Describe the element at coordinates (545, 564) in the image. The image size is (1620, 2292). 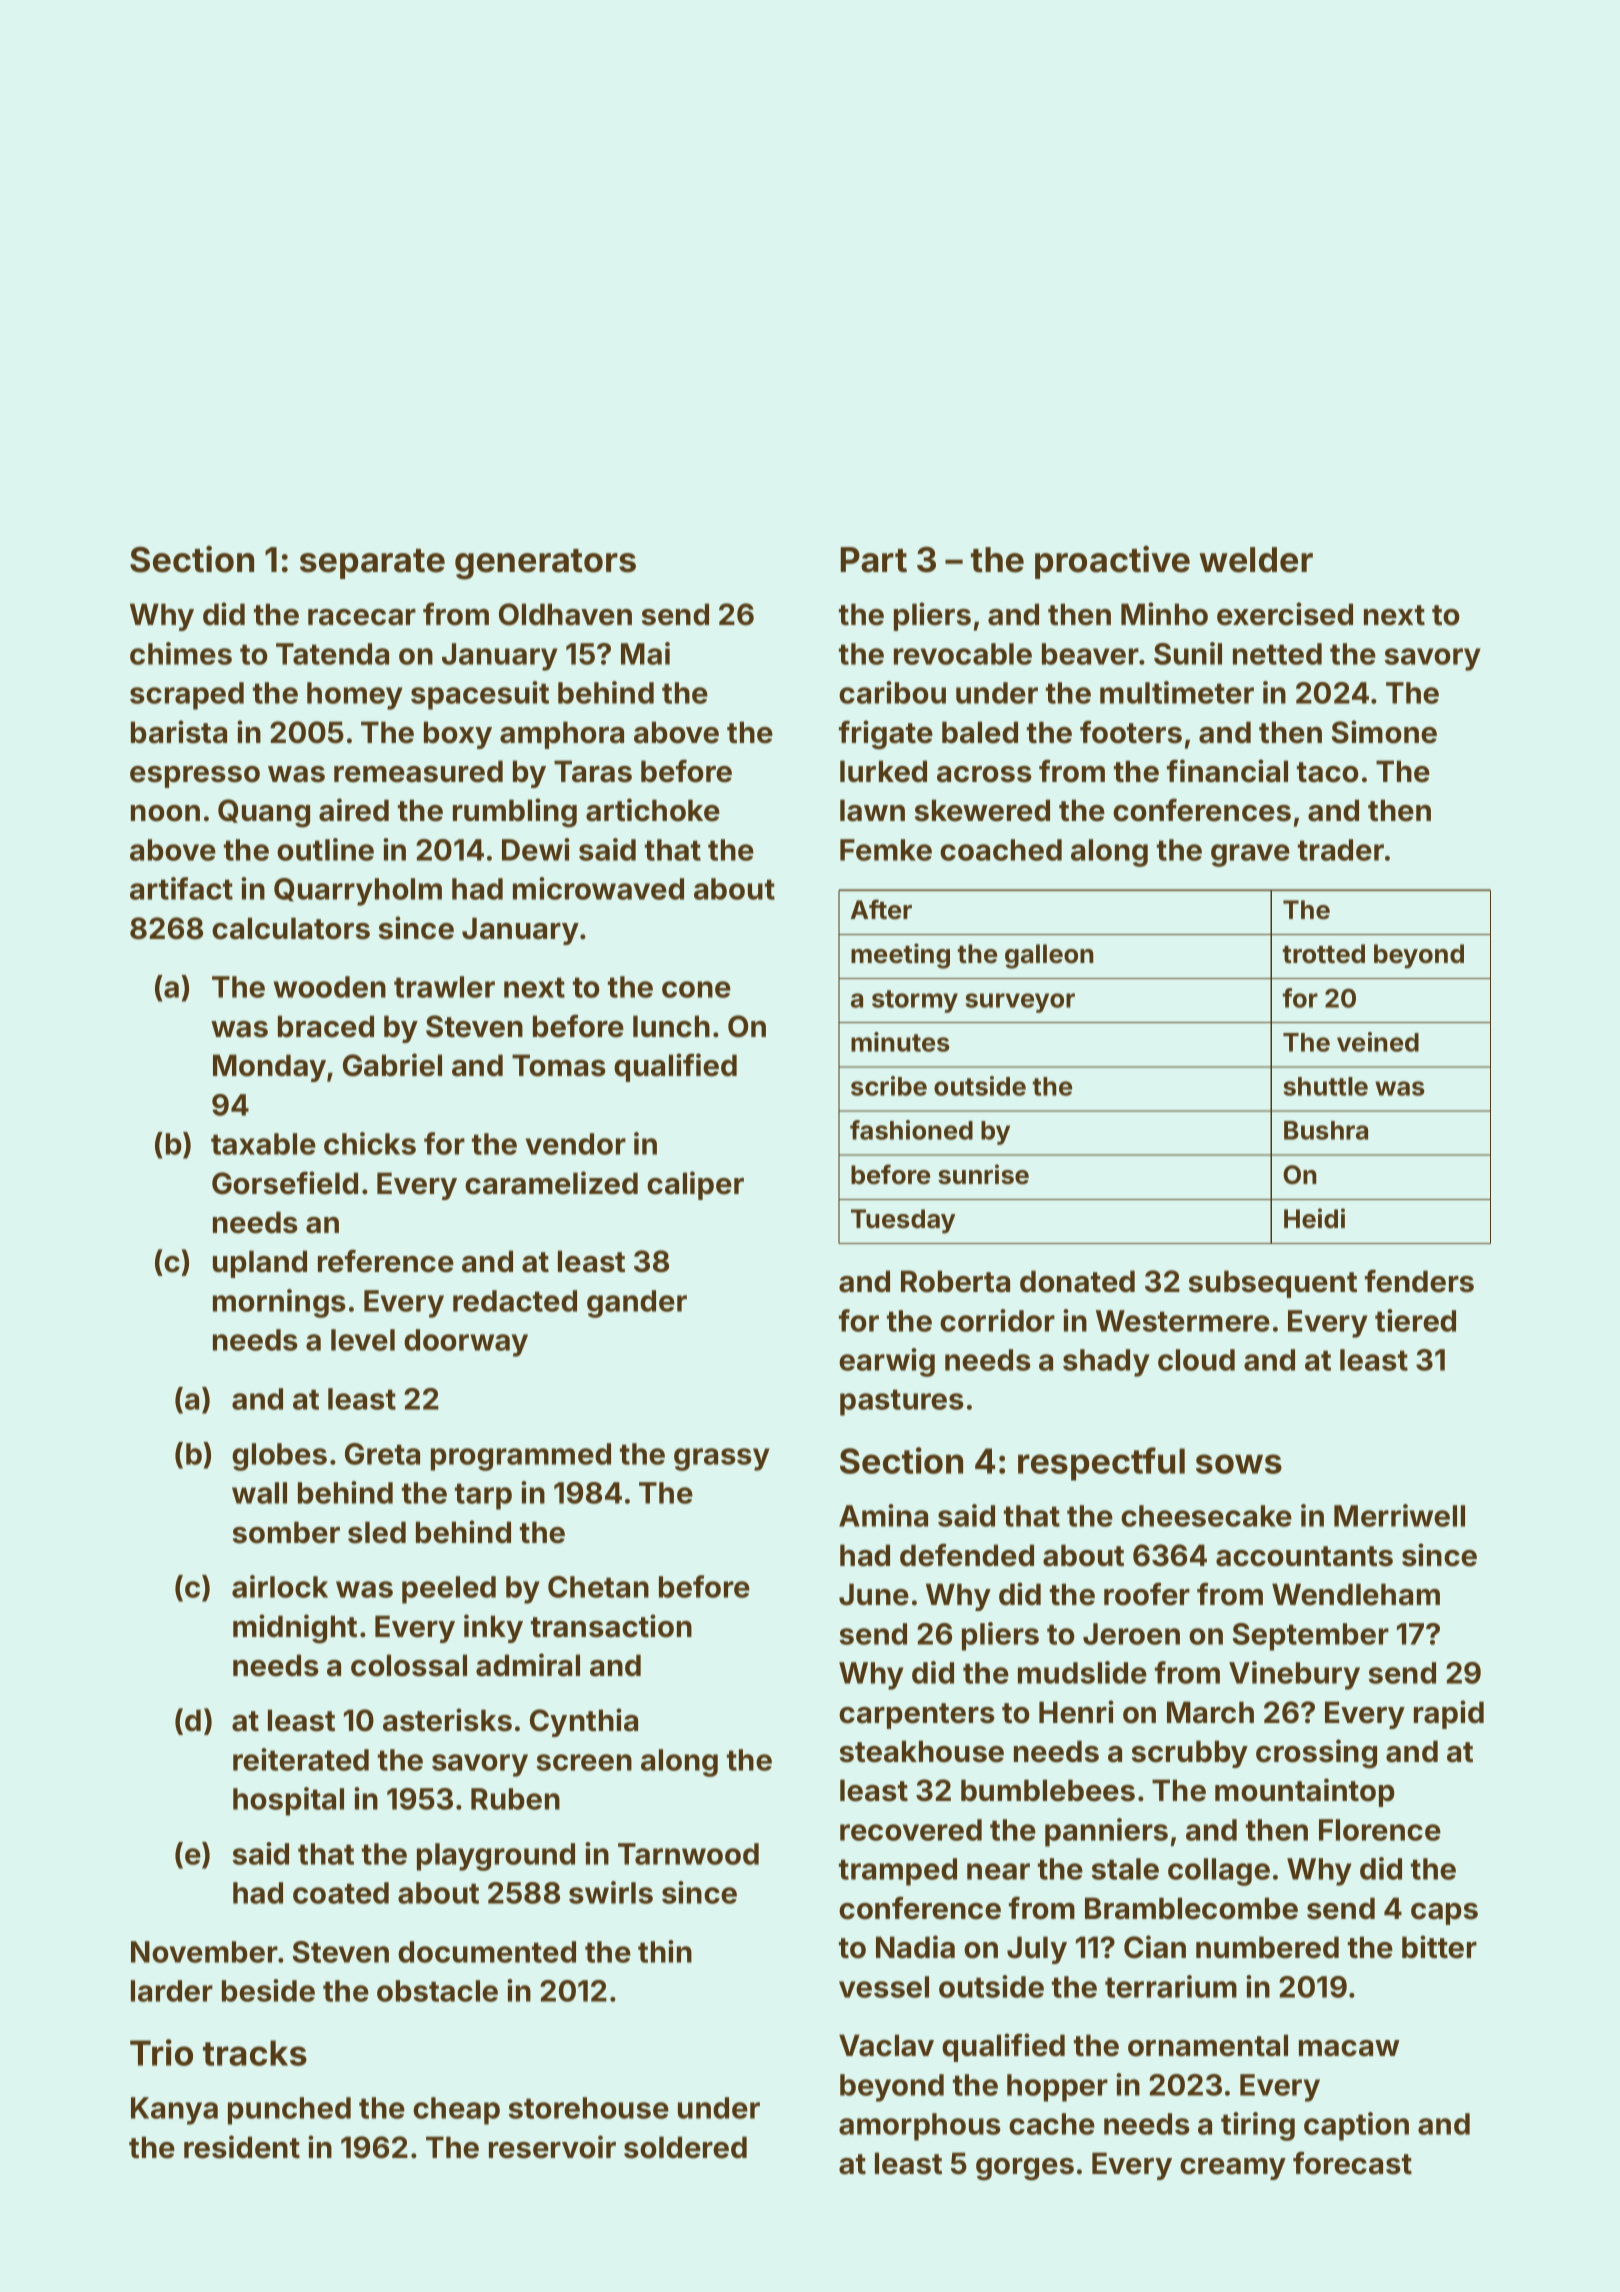
I see `generators` at that location.
